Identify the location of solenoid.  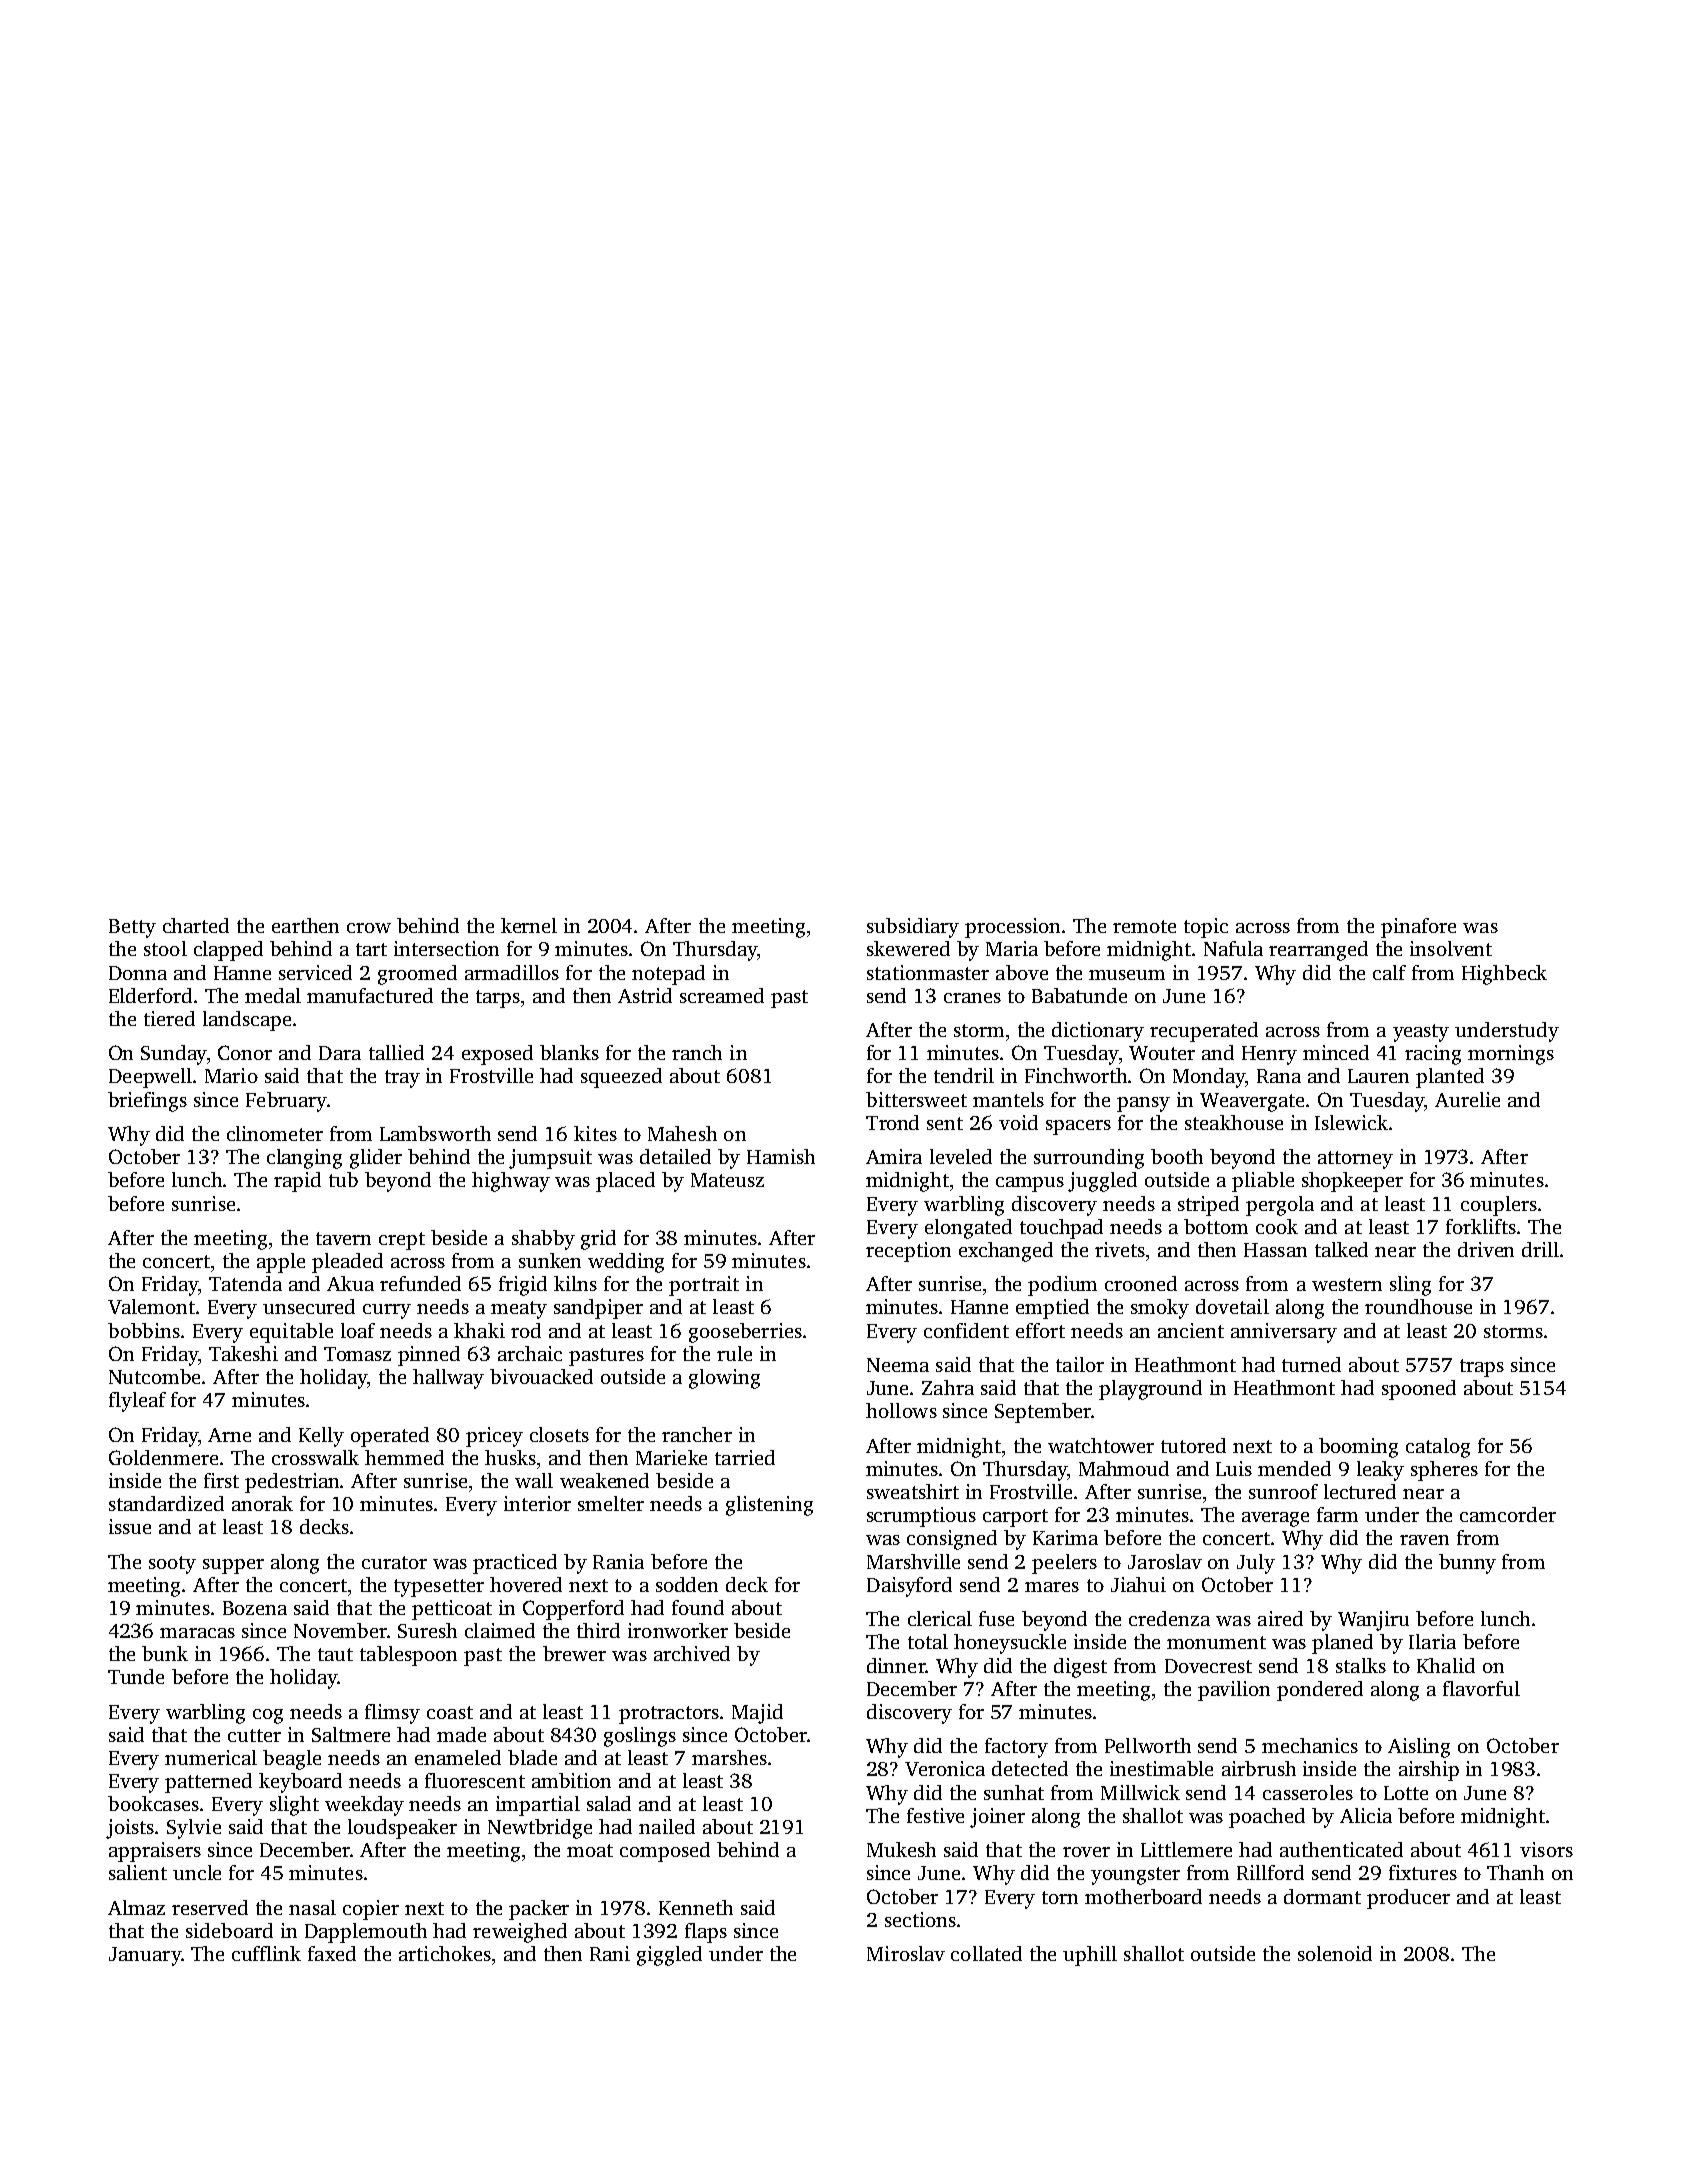
(1335, 1953).
